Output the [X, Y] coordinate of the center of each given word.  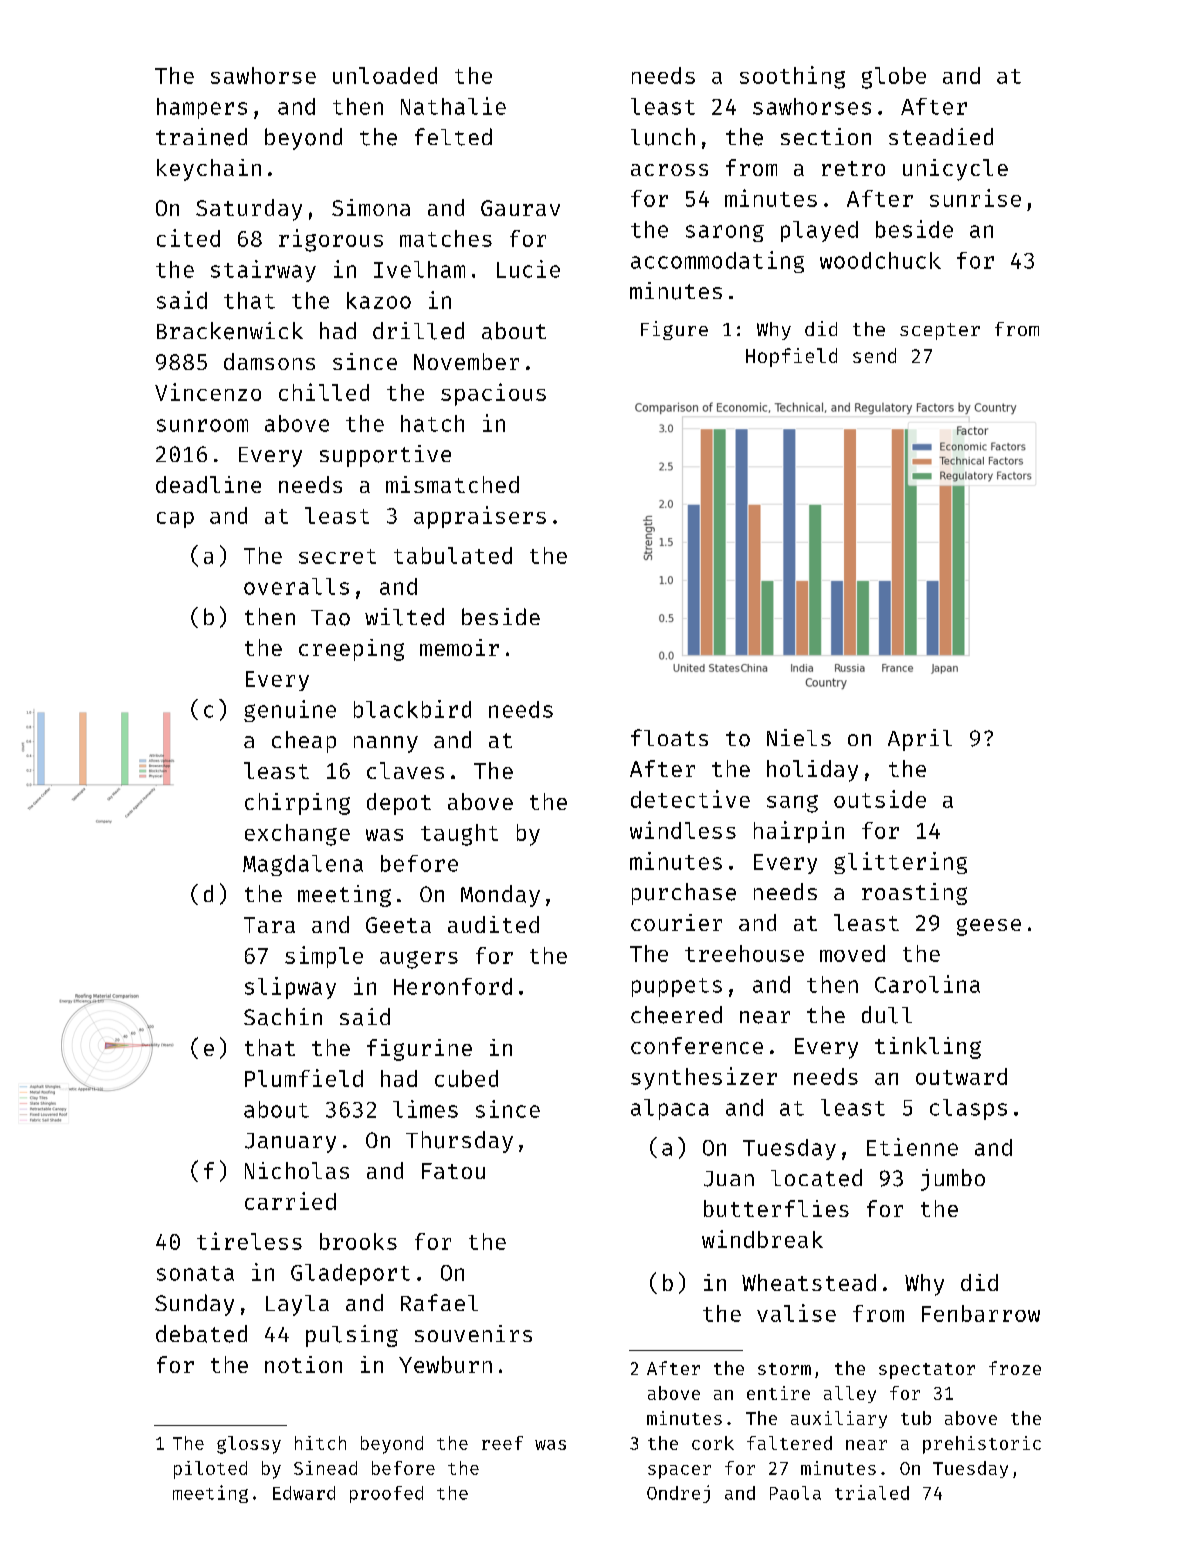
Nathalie [453, 106]
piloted [210, 1470]
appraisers [480, 517]
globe [894, 78]
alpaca [670, 1109]
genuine [290, 711]
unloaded [385, 75]
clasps [968, 1109]
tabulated [453, 555]
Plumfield [304, 1078]
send [874, 355]
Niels [799, 737]
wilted [404, 617]
